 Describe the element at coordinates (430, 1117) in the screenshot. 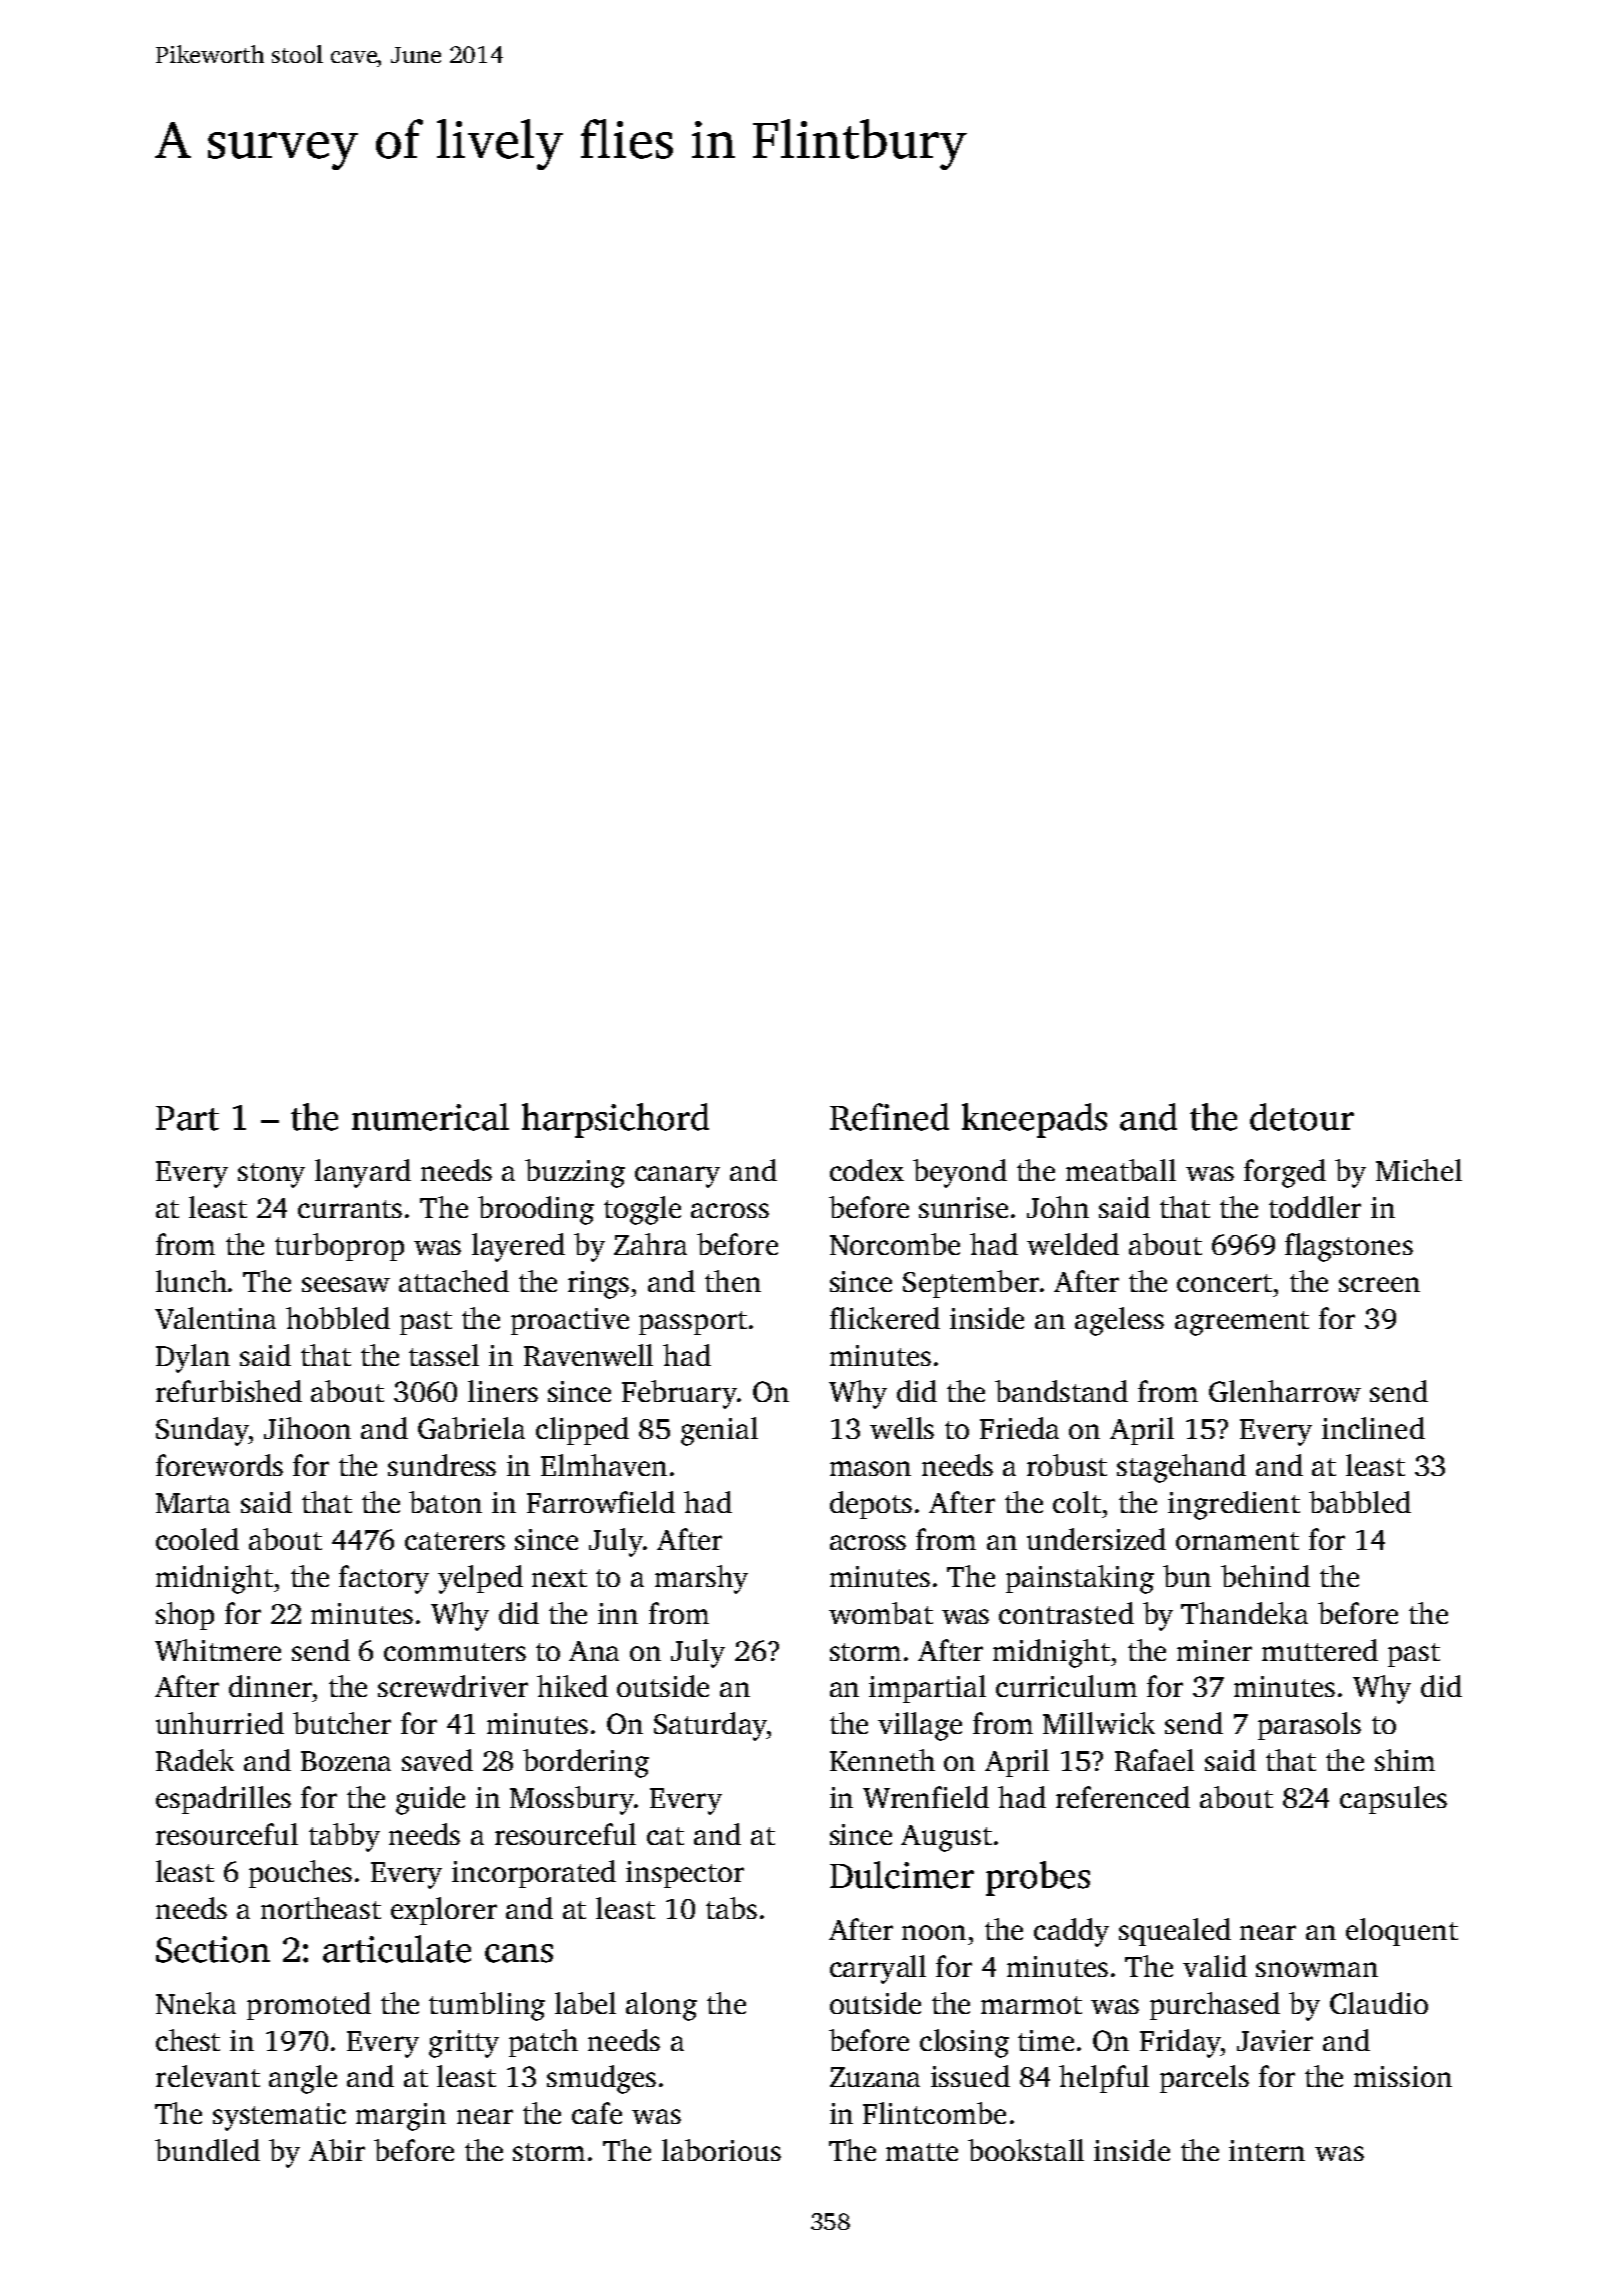

I see `numerical` at that location.
